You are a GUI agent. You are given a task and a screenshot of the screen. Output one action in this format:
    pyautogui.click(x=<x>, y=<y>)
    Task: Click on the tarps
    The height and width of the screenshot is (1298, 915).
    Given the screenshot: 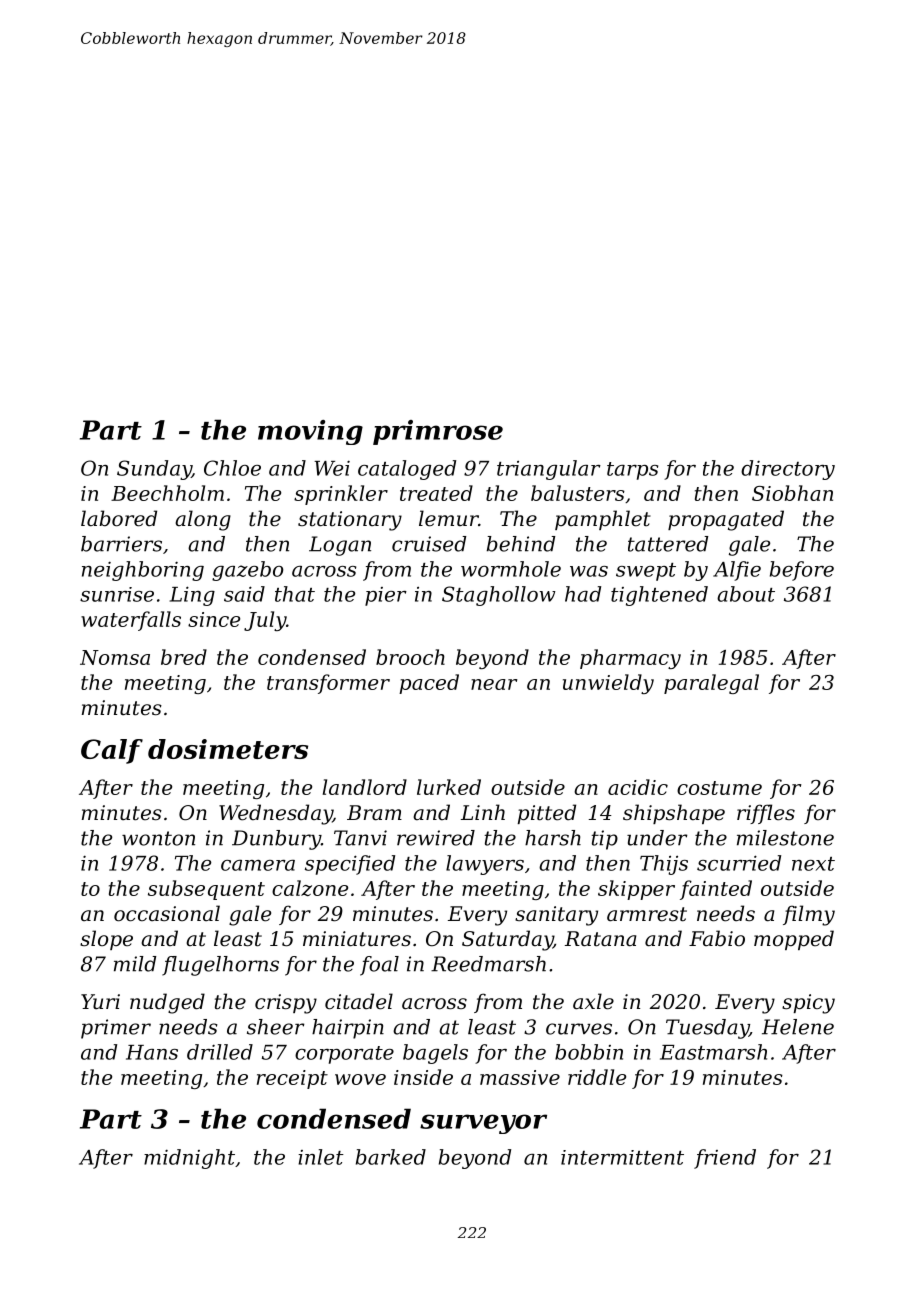 What is the action you would take?
    pyautogui.click(x=632, y=471)
